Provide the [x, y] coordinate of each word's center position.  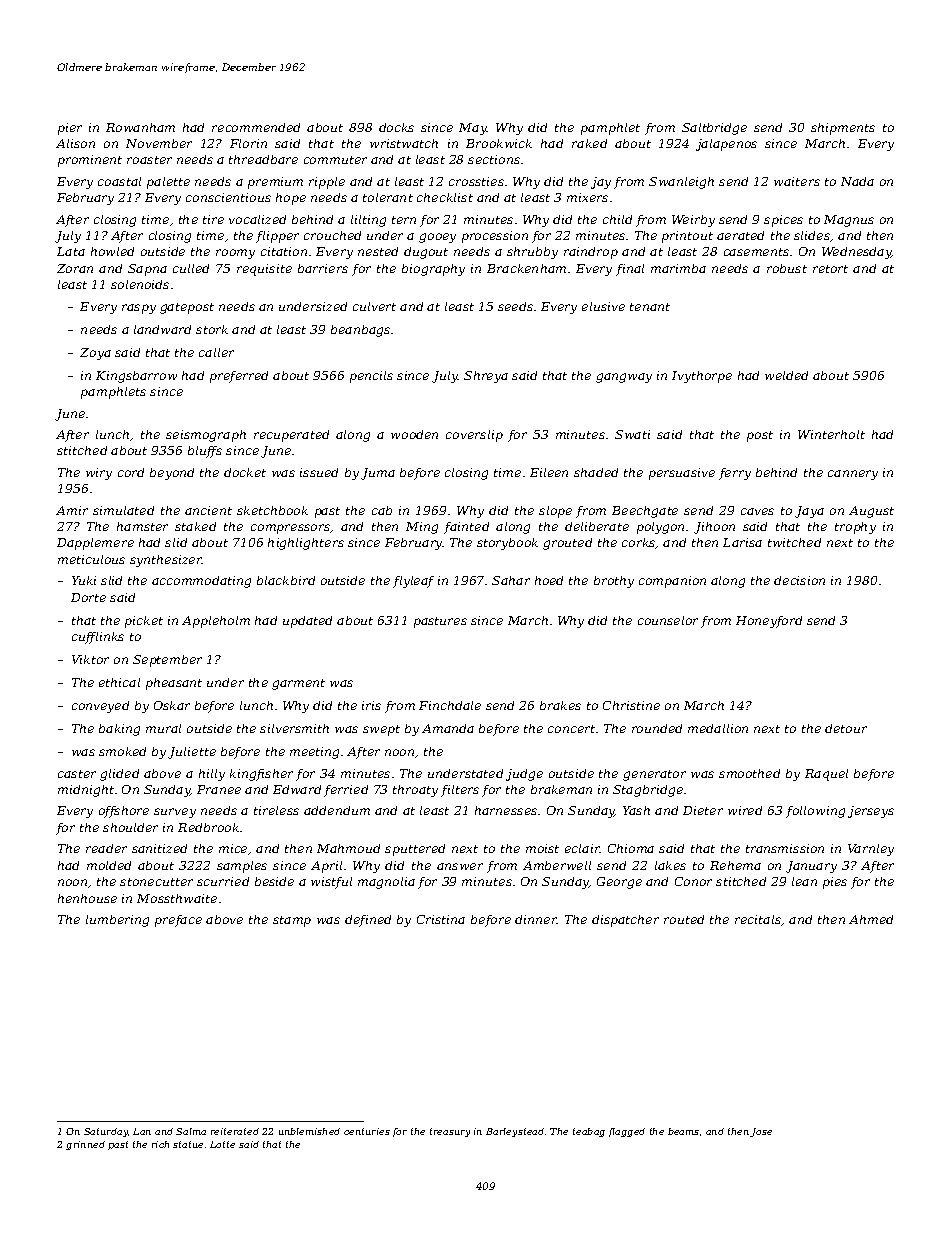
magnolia [386, 883]
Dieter [703, 810]
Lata [71, 251]
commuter [335, 160]
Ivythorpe [702, 377]
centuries [367, 1131]
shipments [843, 129]
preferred [239, 377]
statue [188, 1144]
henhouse [87, 898]
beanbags [360, 331]
